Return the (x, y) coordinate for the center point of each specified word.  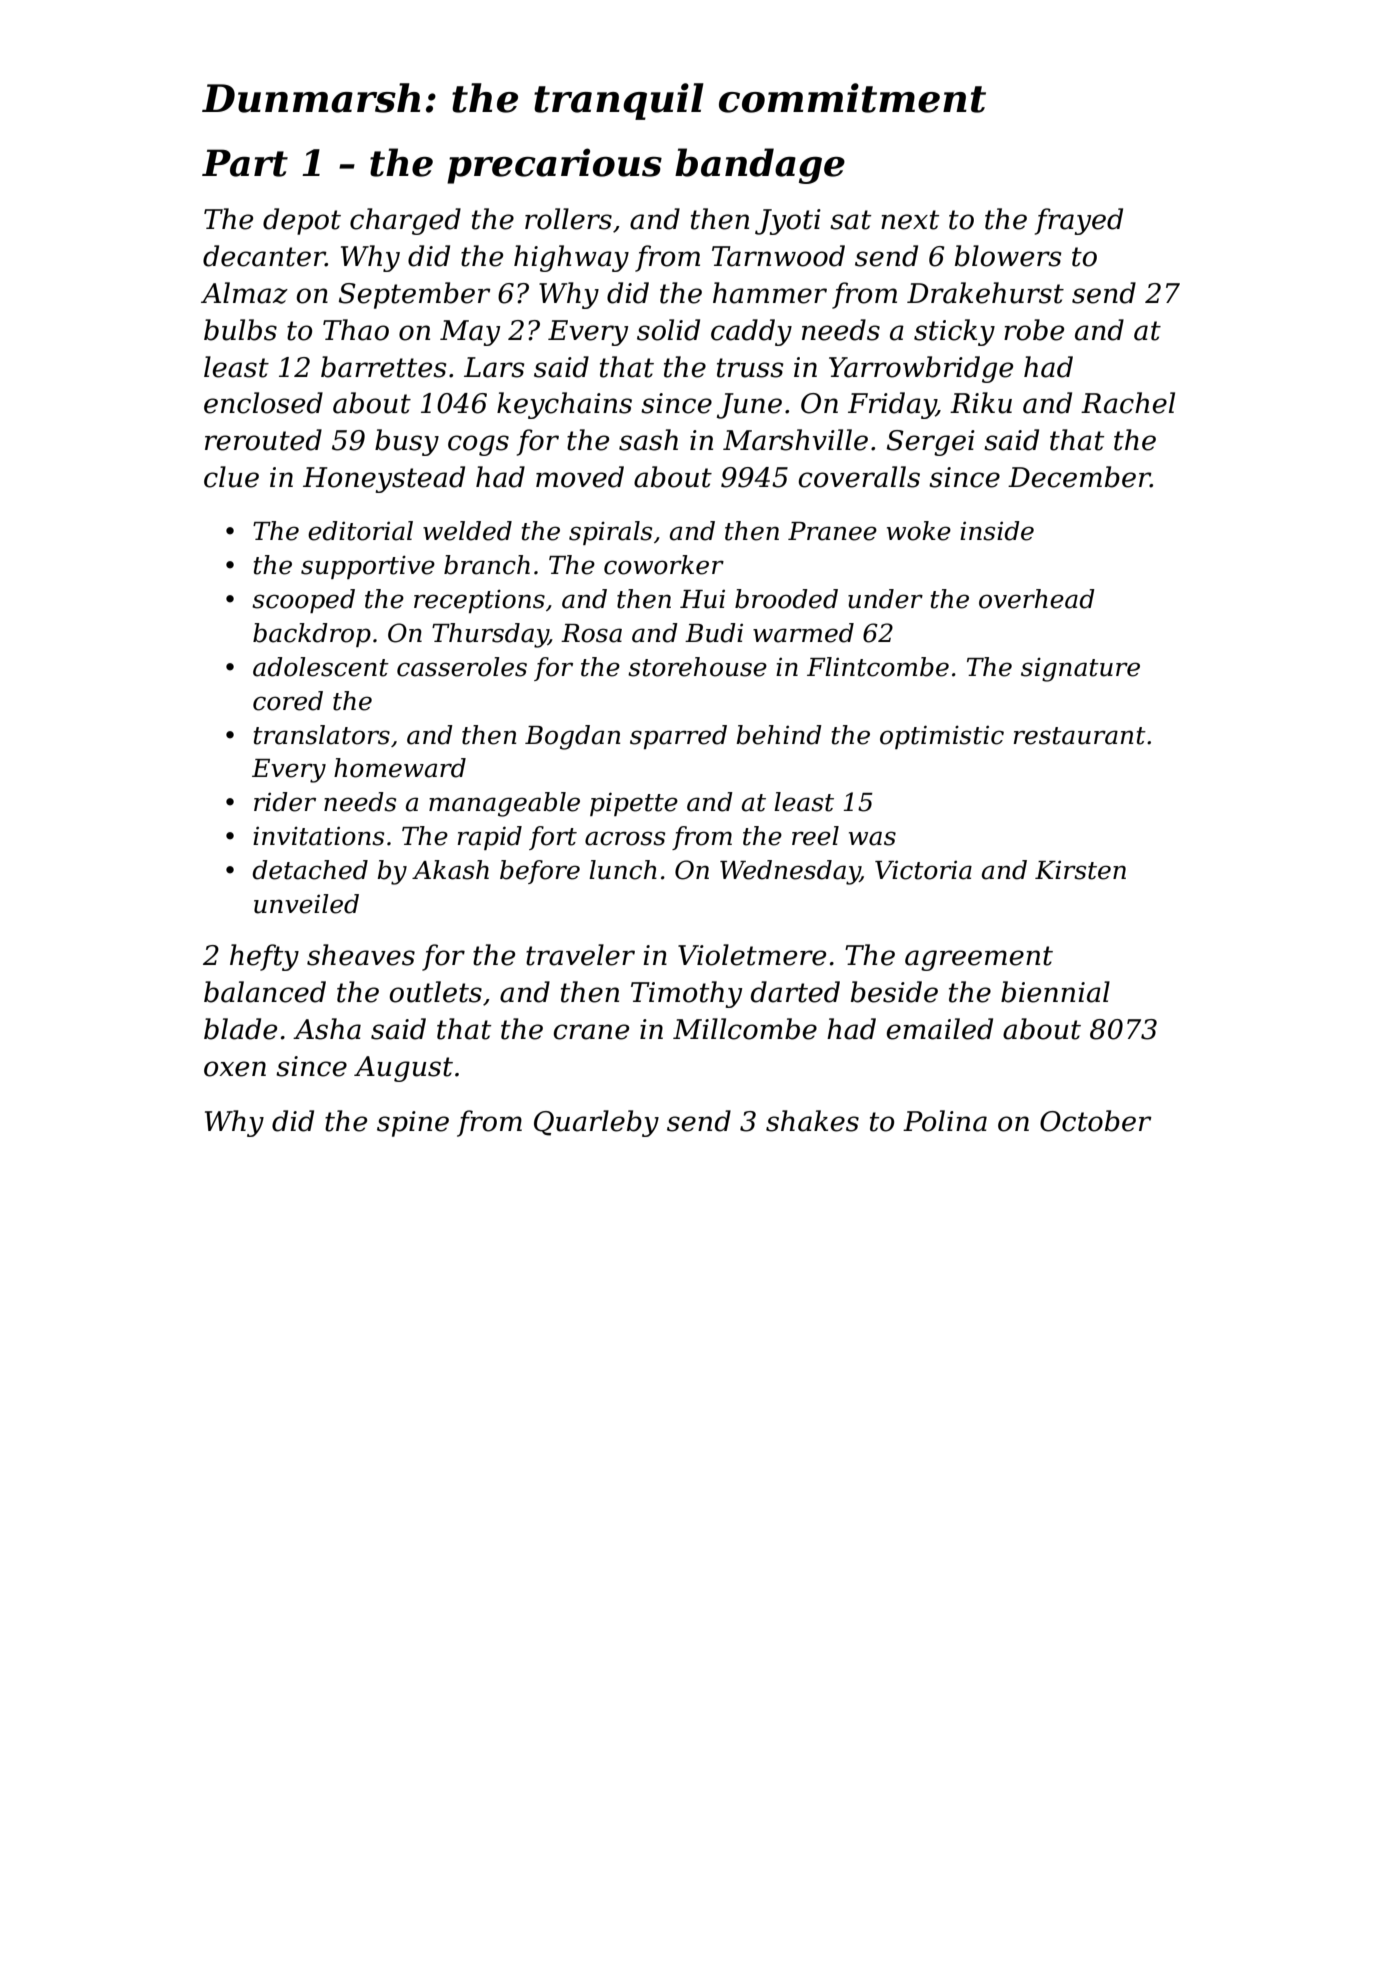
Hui (702, 599)
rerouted (263, 440)
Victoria (923, 870)
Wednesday (790, 872)
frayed (1079, 221)
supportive (368, 567)
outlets (435, 992)
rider (285, 802)
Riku (981, 403)
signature (1080, 669)
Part (245, 163)
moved (580, 477)
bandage (760, 166)
